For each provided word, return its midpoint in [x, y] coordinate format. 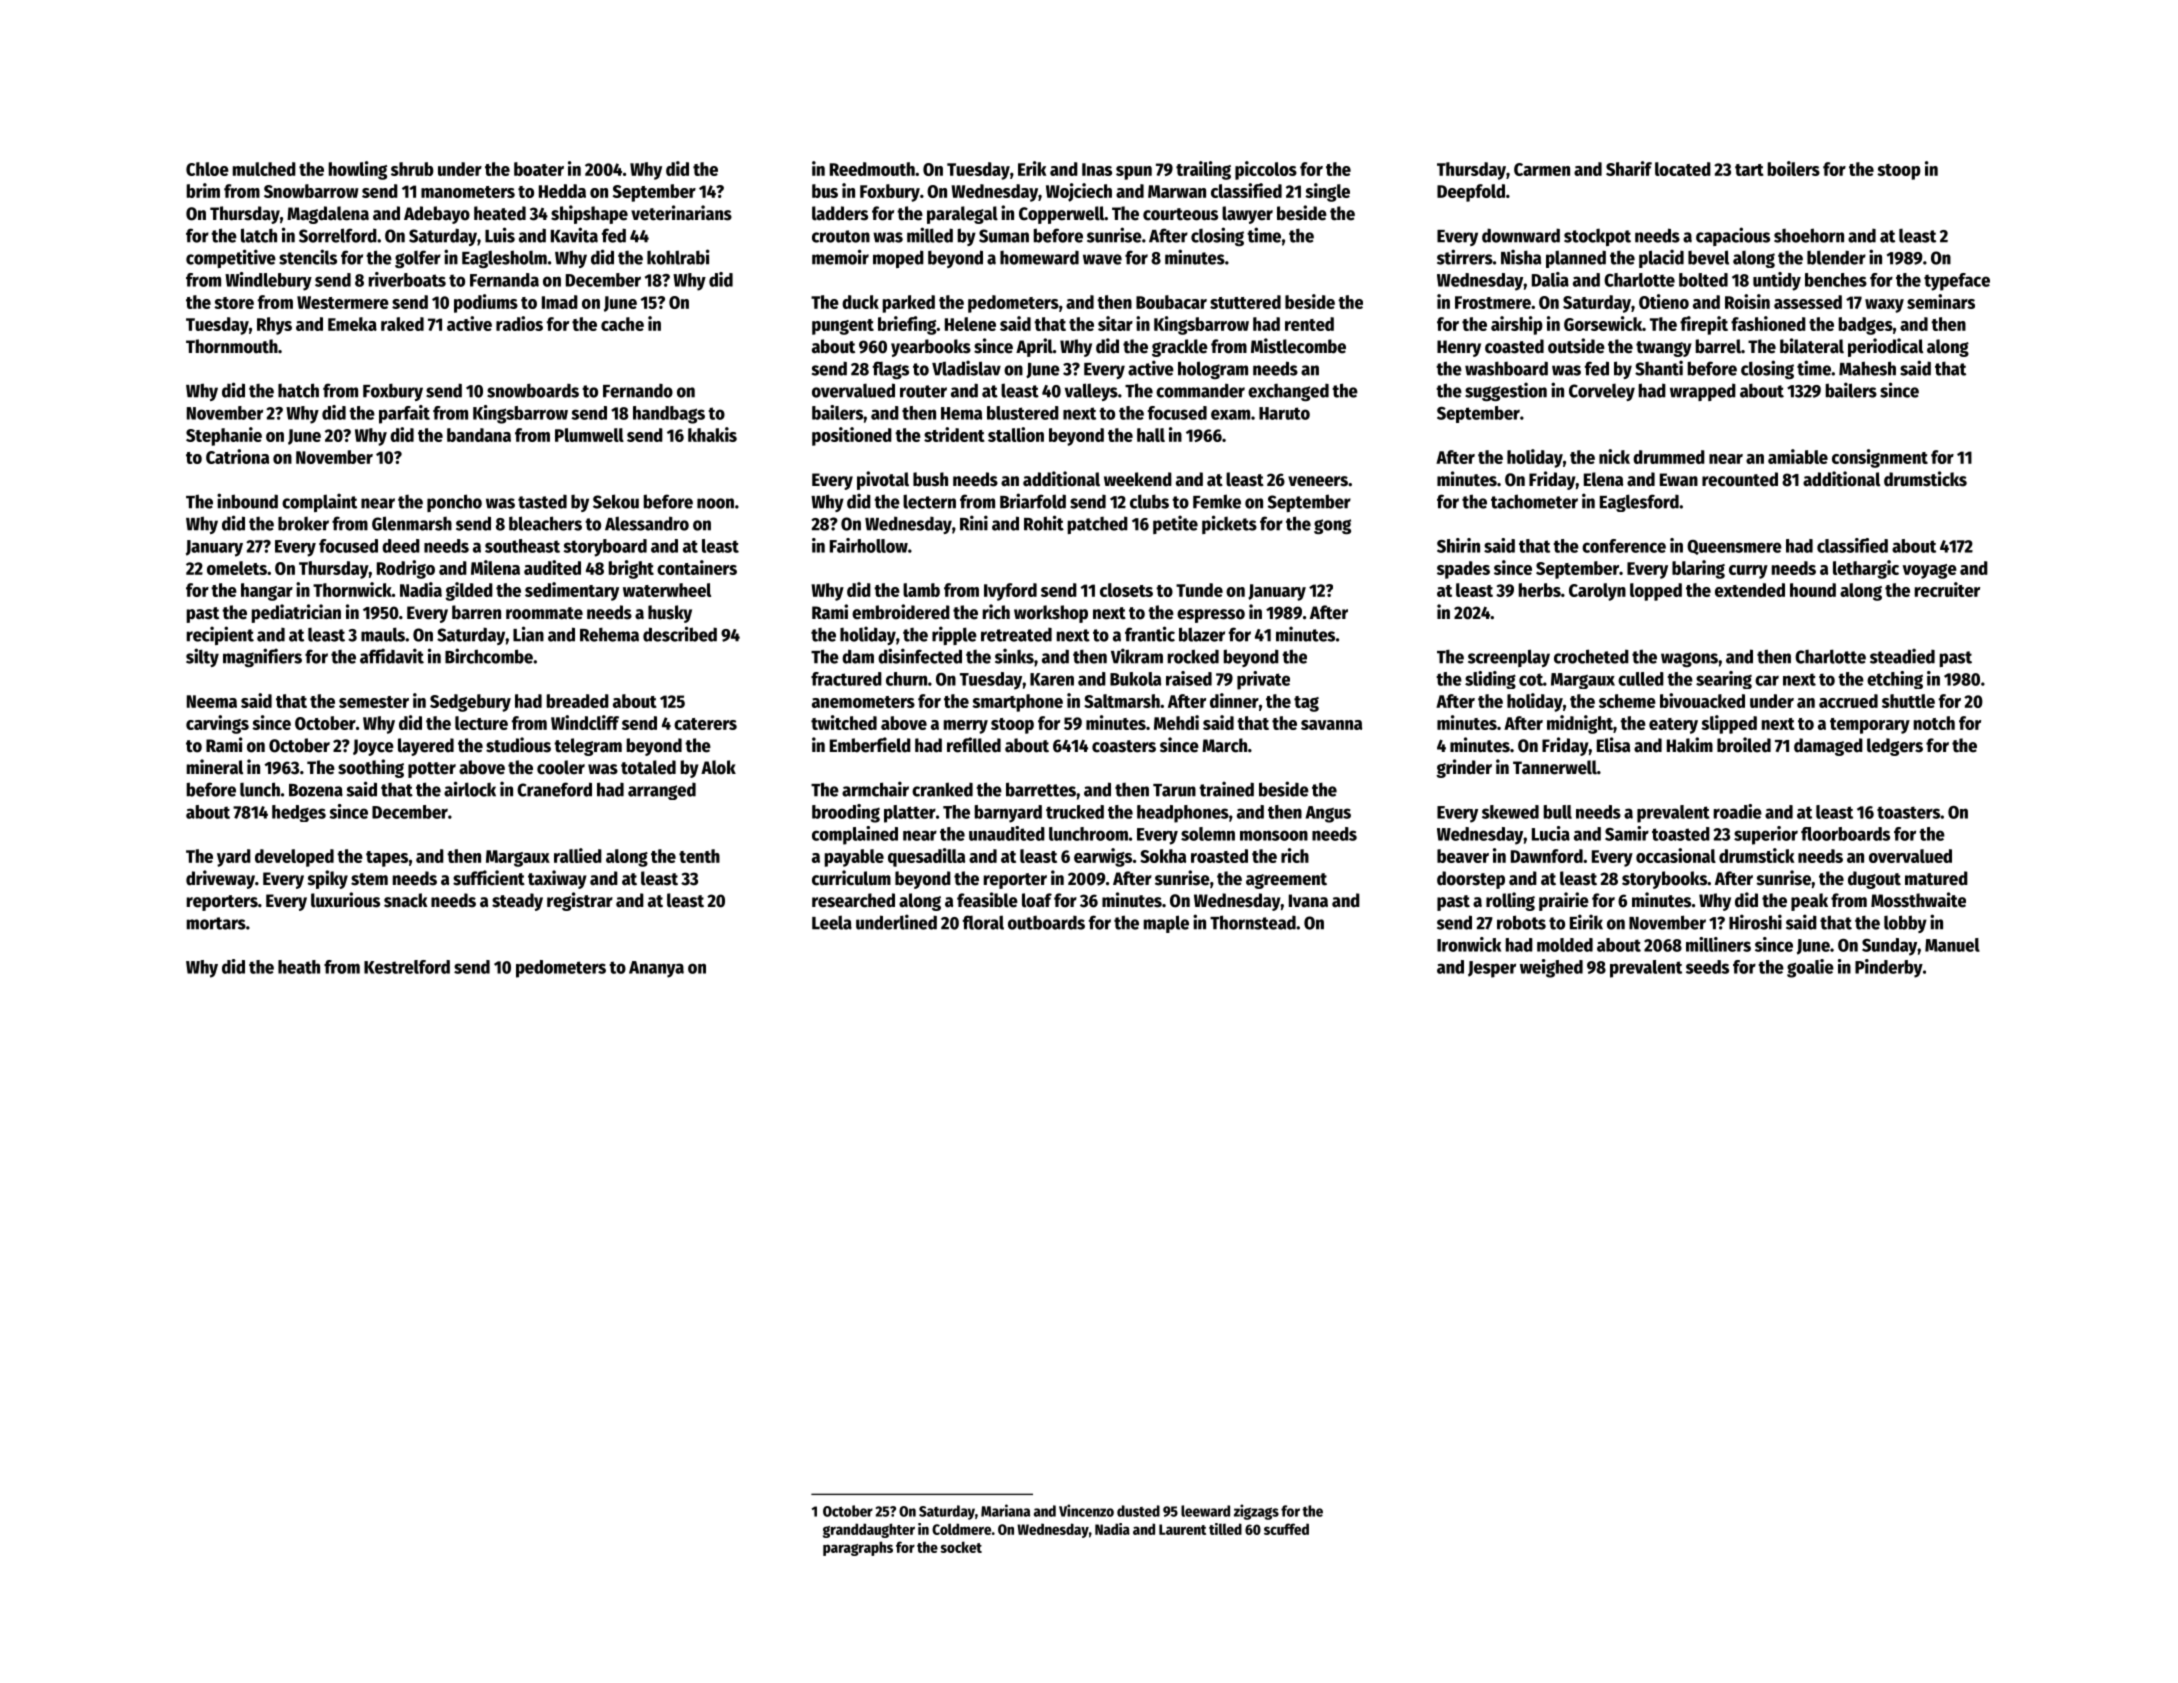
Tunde [1199, 590]
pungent [843, 327]
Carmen [1542, 169]
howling [358, 170]
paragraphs [858, 1548]
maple [1166, 924]
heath [299, 967]
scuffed [1286, 1529]
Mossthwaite [1918, 900]
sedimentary [572, 591]
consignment [1880, 458]
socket [961, 1547]
